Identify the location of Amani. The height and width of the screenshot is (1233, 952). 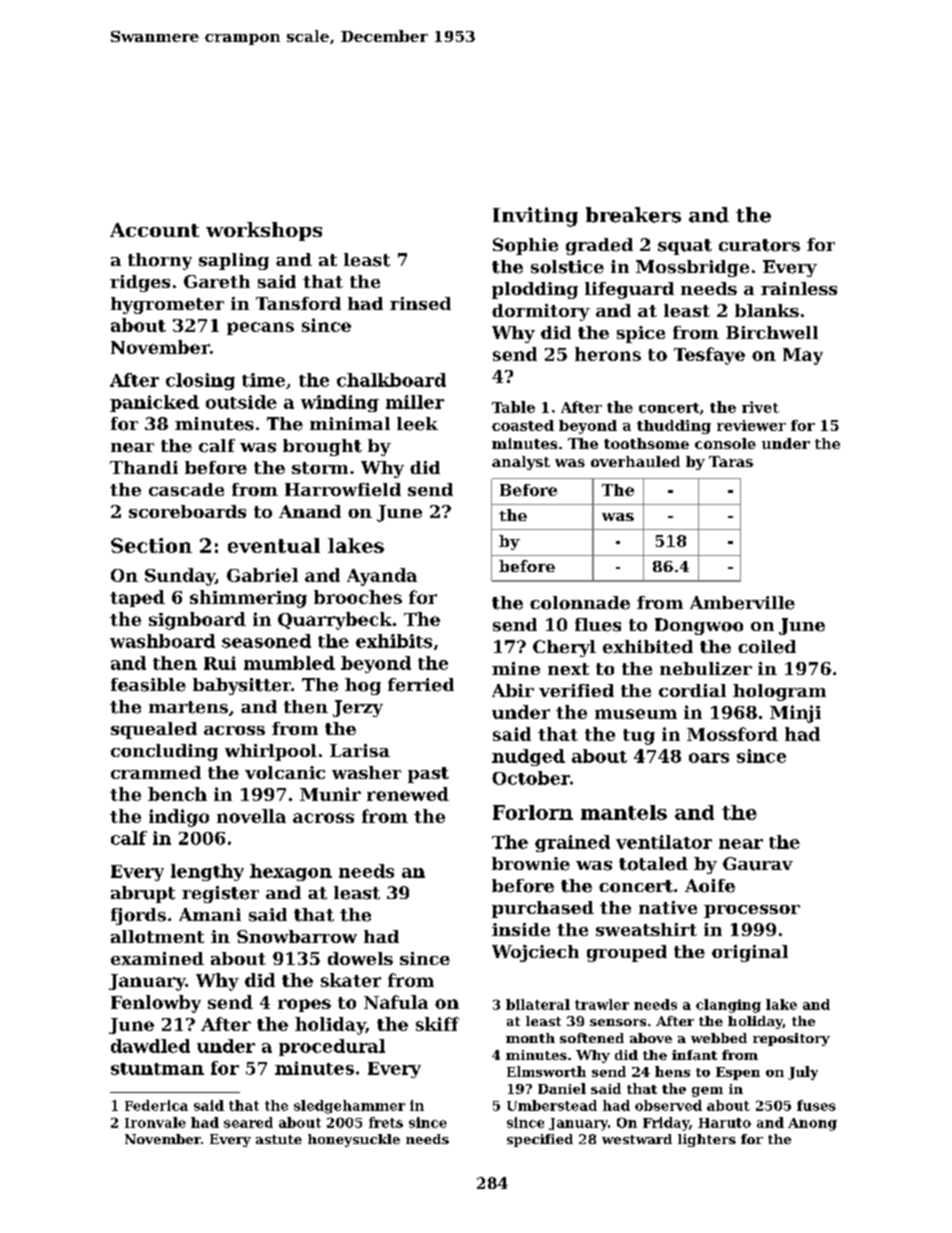
(210, 914).
